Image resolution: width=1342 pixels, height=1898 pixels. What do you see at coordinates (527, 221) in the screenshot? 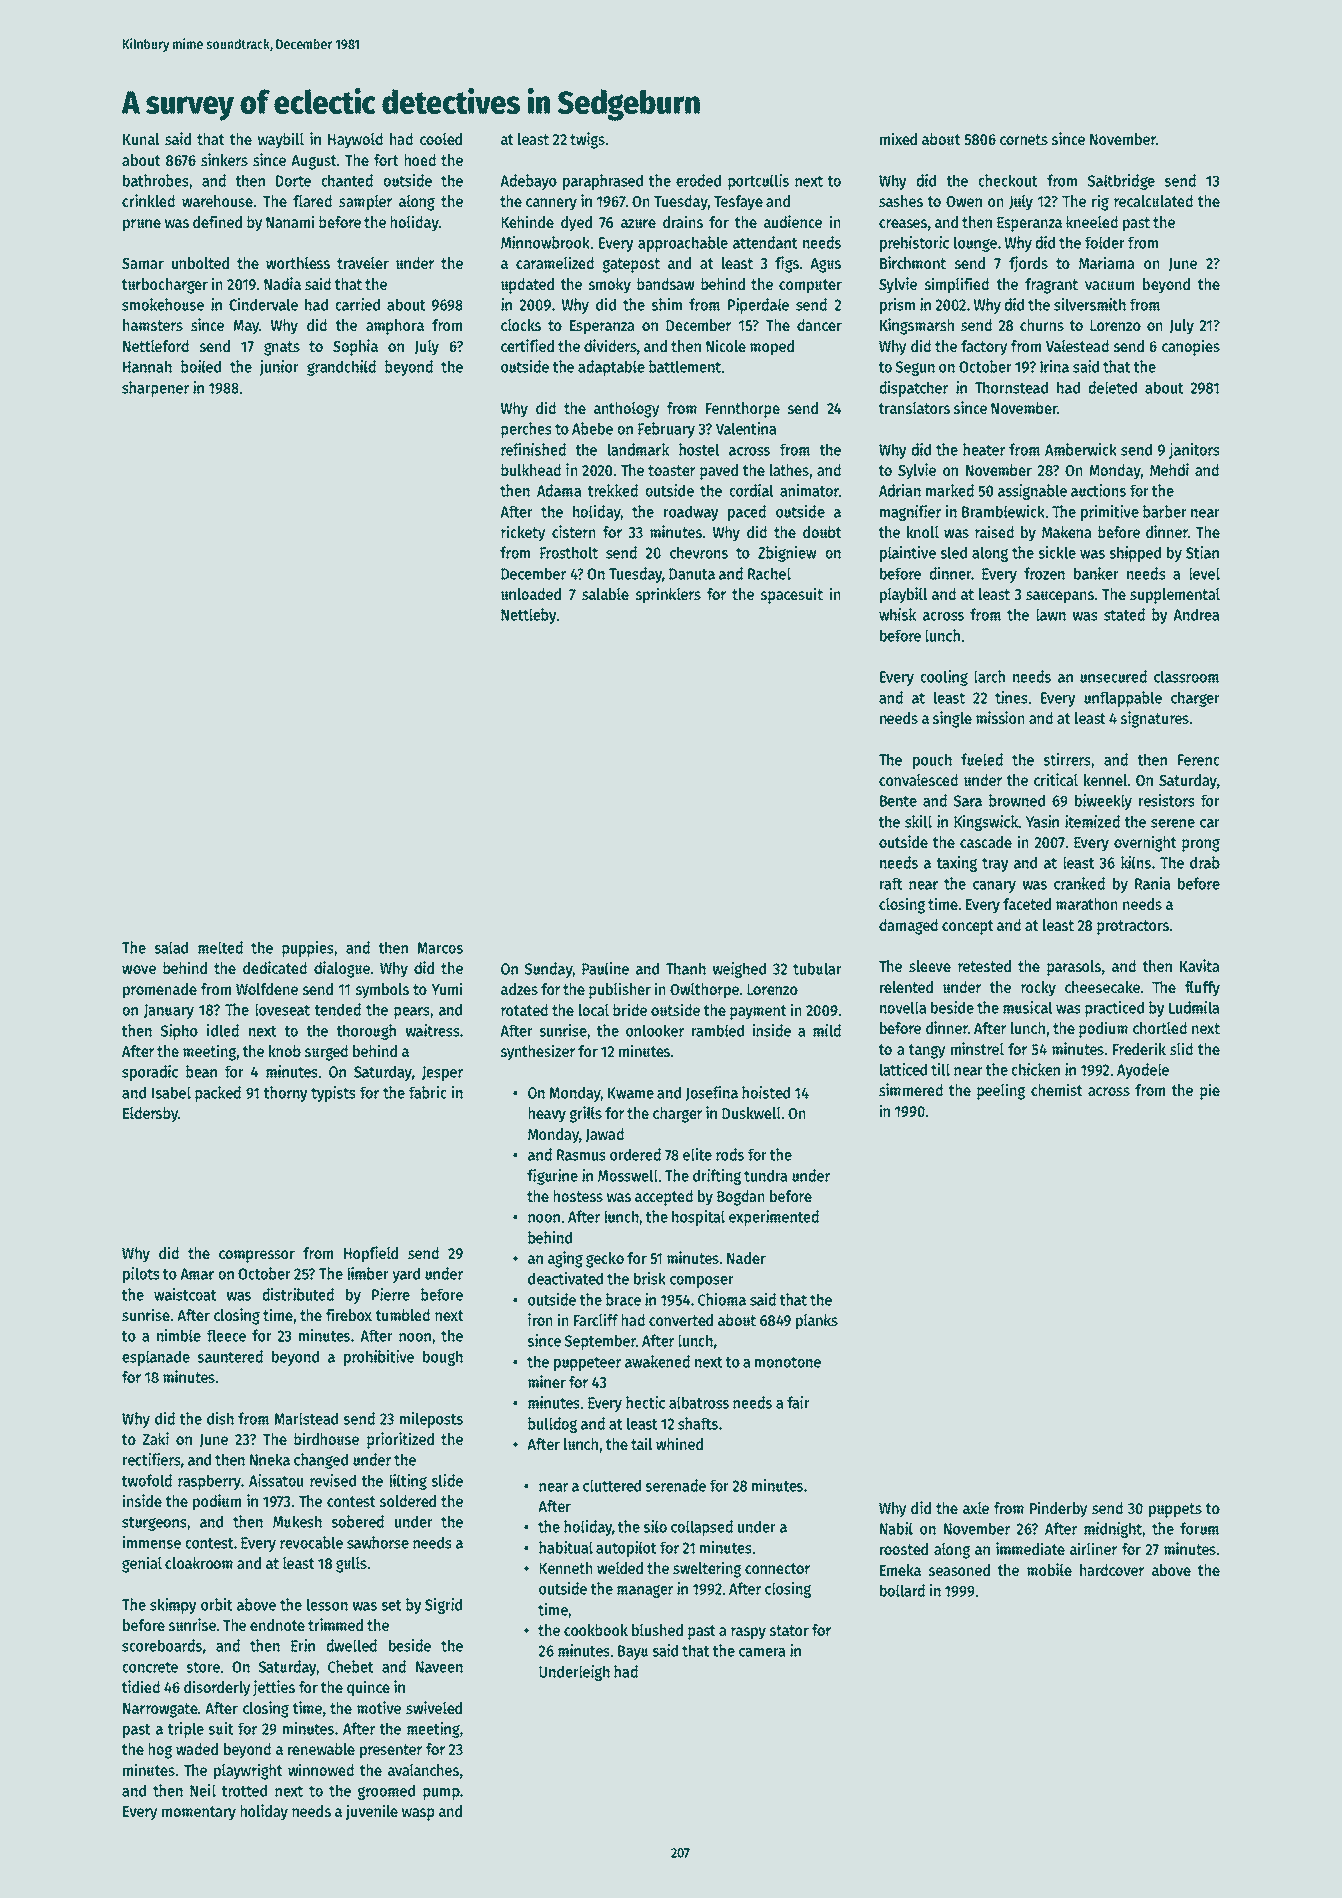
I see `Kehinde` at bounding box center [527, 221].
